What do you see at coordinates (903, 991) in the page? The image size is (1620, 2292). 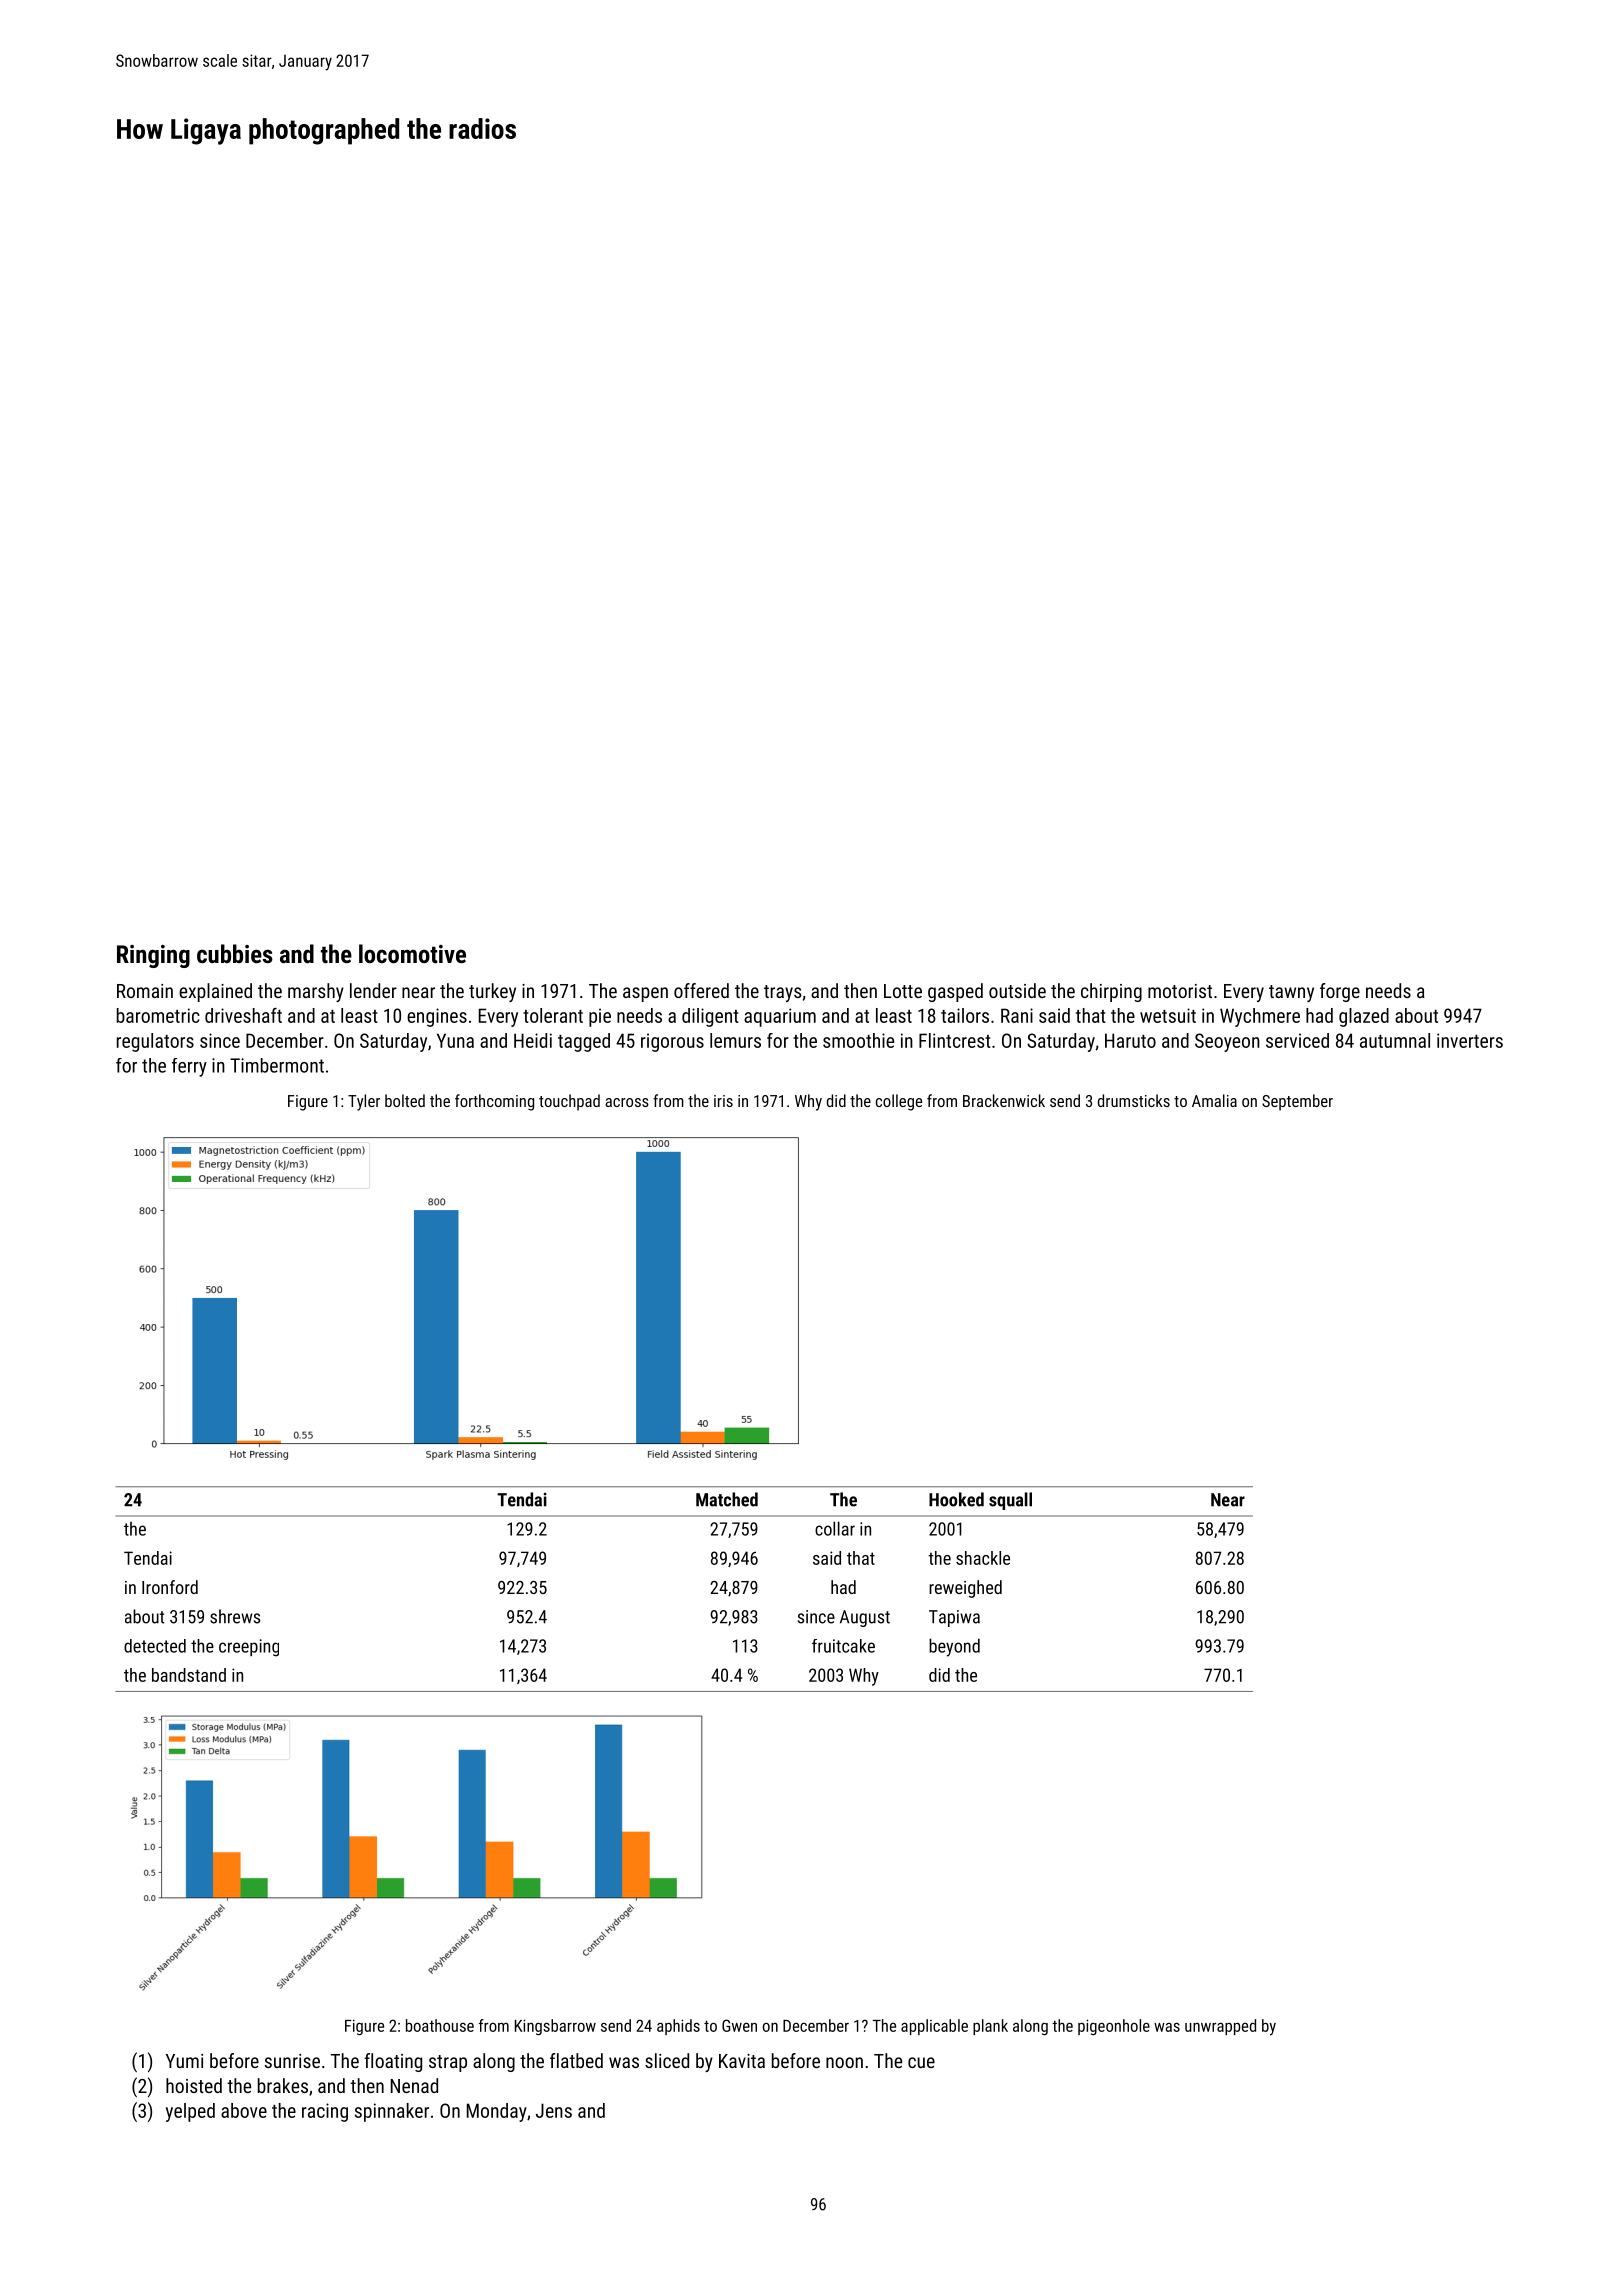 I see `Lotte` at bounding box center [903, 991].
